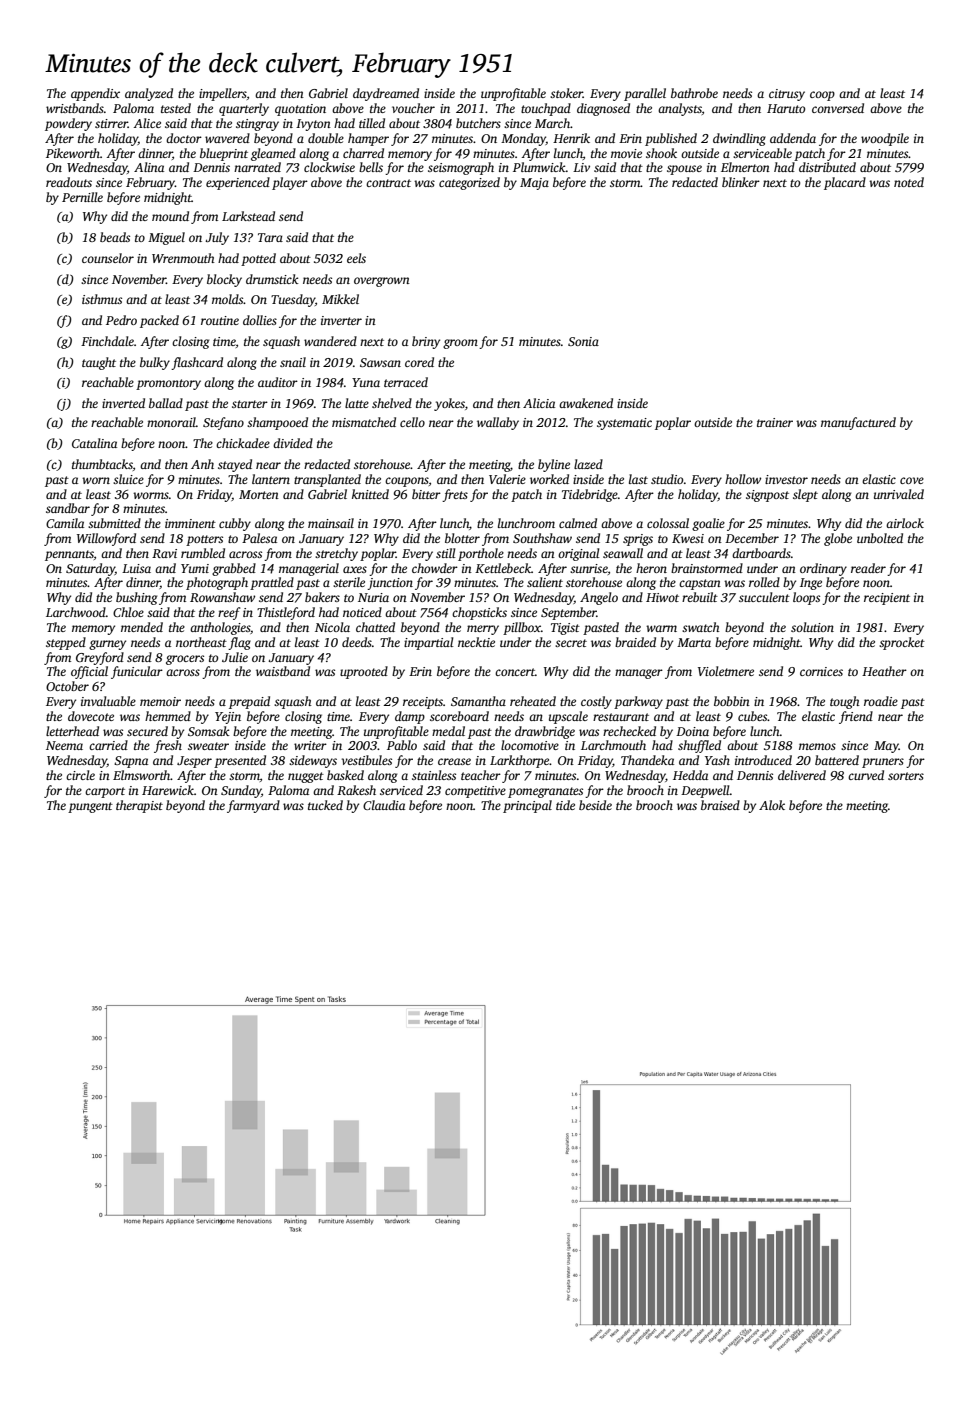 This document has height=1404, width=970. Describe the element at coordinates (401, 790) in the document. I see `serviced` at that location.
